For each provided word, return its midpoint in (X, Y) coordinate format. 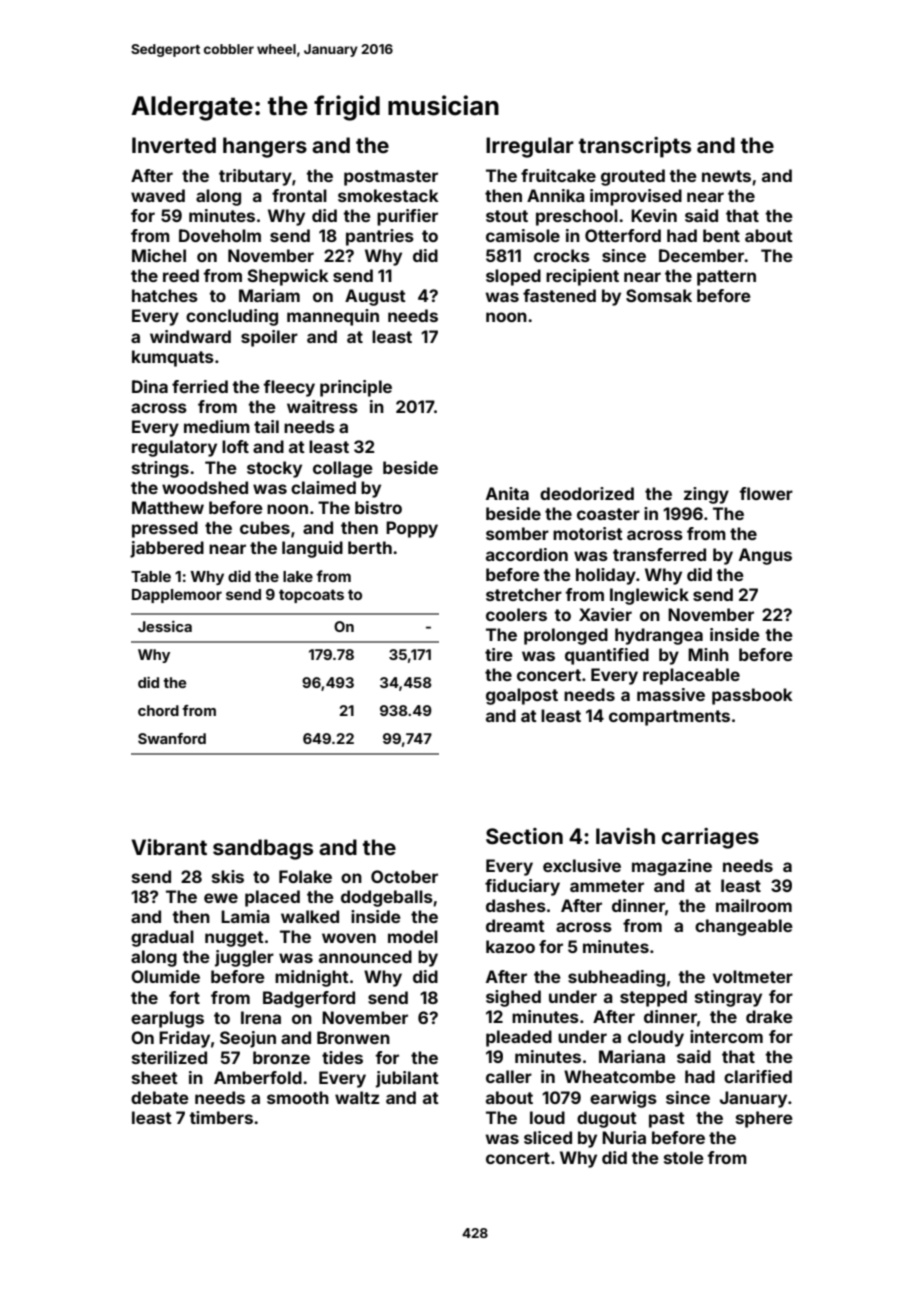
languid (312, 549)
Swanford (172, 738)
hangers (265, 147)
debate (160, 1097)
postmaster (391, 178)
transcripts (635, 147)
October (404, 876)
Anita (507, 493)
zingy (706, 495)
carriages (710, 838)
